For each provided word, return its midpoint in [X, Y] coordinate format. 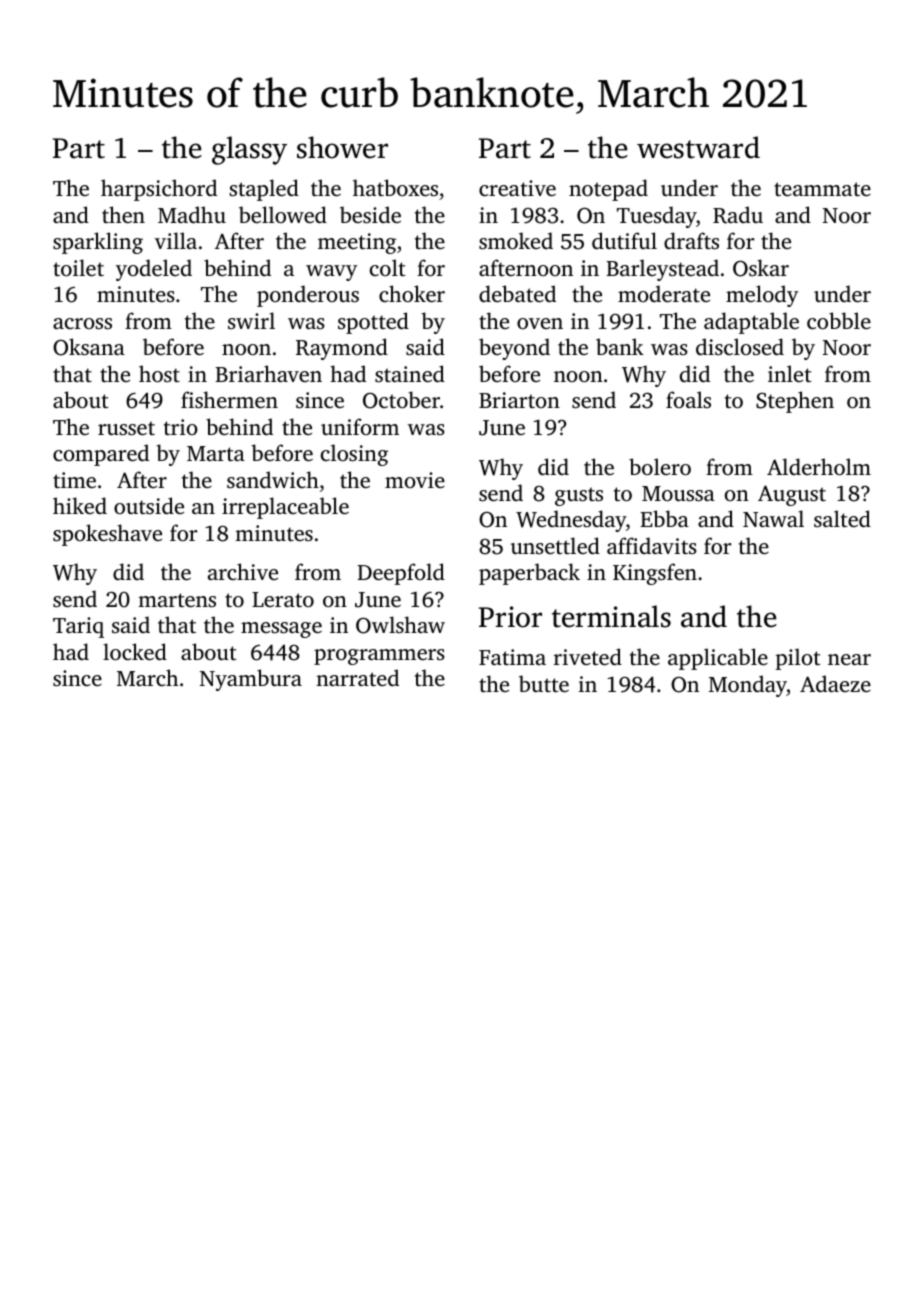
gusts [579, 496]
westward [698, 147]
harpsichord [159, 190]
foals [688, 399]
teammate [822, 189]
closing [354, 455]
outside [149, 505]
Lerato [283, 599]
